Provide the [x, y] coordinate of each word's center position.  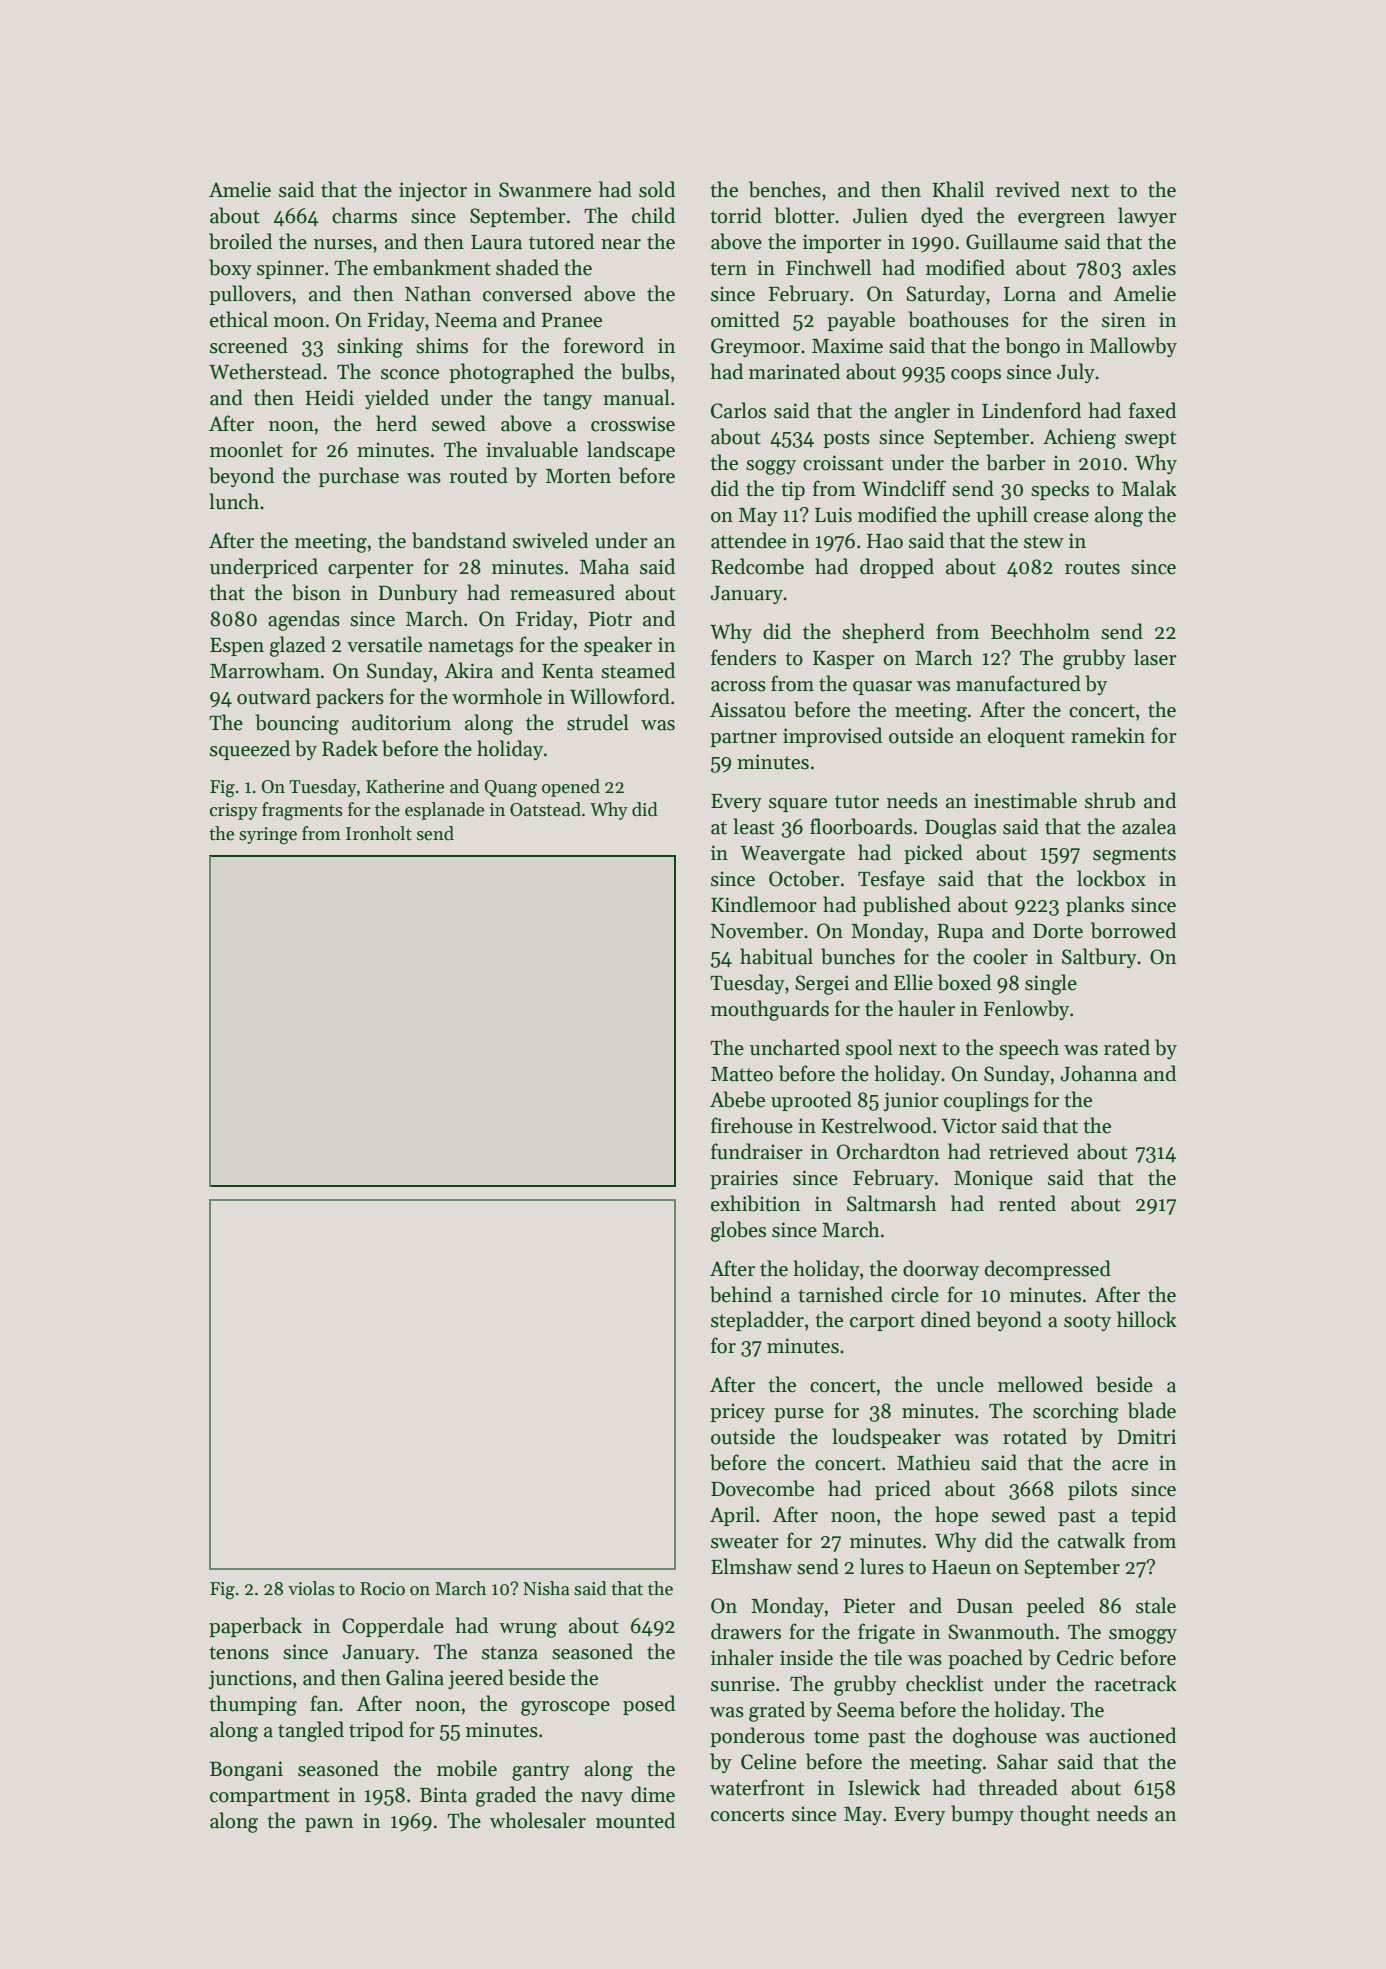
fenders [743, 657]
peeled [1056, 1607]
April [732, 1516]
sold [657, 189]
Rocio [382, 1589]
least [753, 826]
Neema [466, 320]
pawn [329, 1825]
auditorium [401, 722]
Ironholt [379, 833]
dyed [942, 217]
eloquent [1026, 737]
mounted [635, 1820]
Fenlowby [1026, 1010]
